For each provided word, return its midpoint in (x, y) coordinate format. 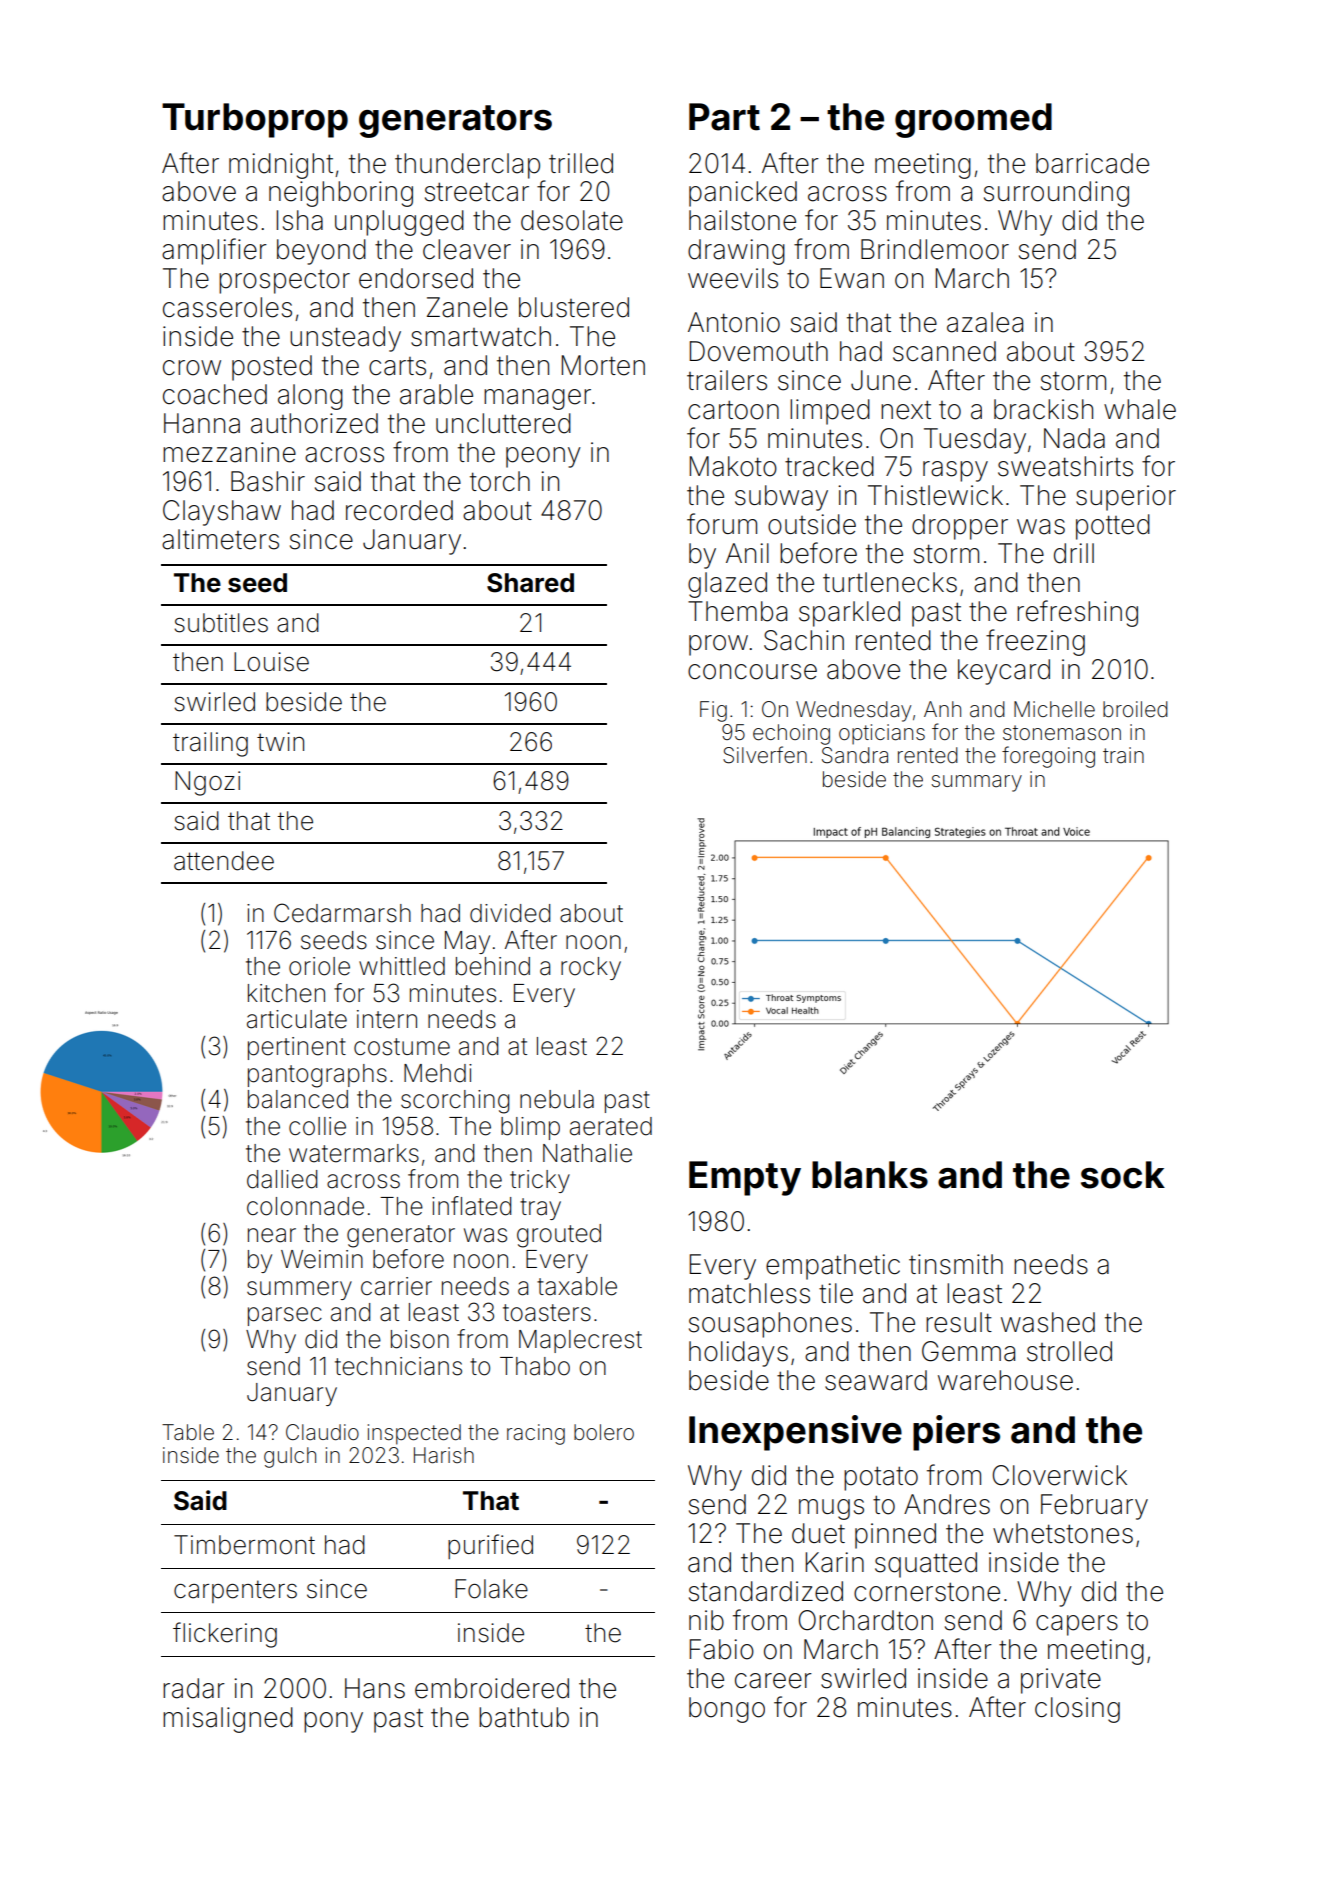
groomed (973, 120)
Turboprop (255, 120)
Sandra (855, 755)
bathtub (524, 1717)
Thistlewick (935, 495)
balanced (298, 1099)
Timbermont (244, 1545)
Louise (271, 662)
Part (724, 117)
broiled (1135, 709)
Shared (530, 583)
